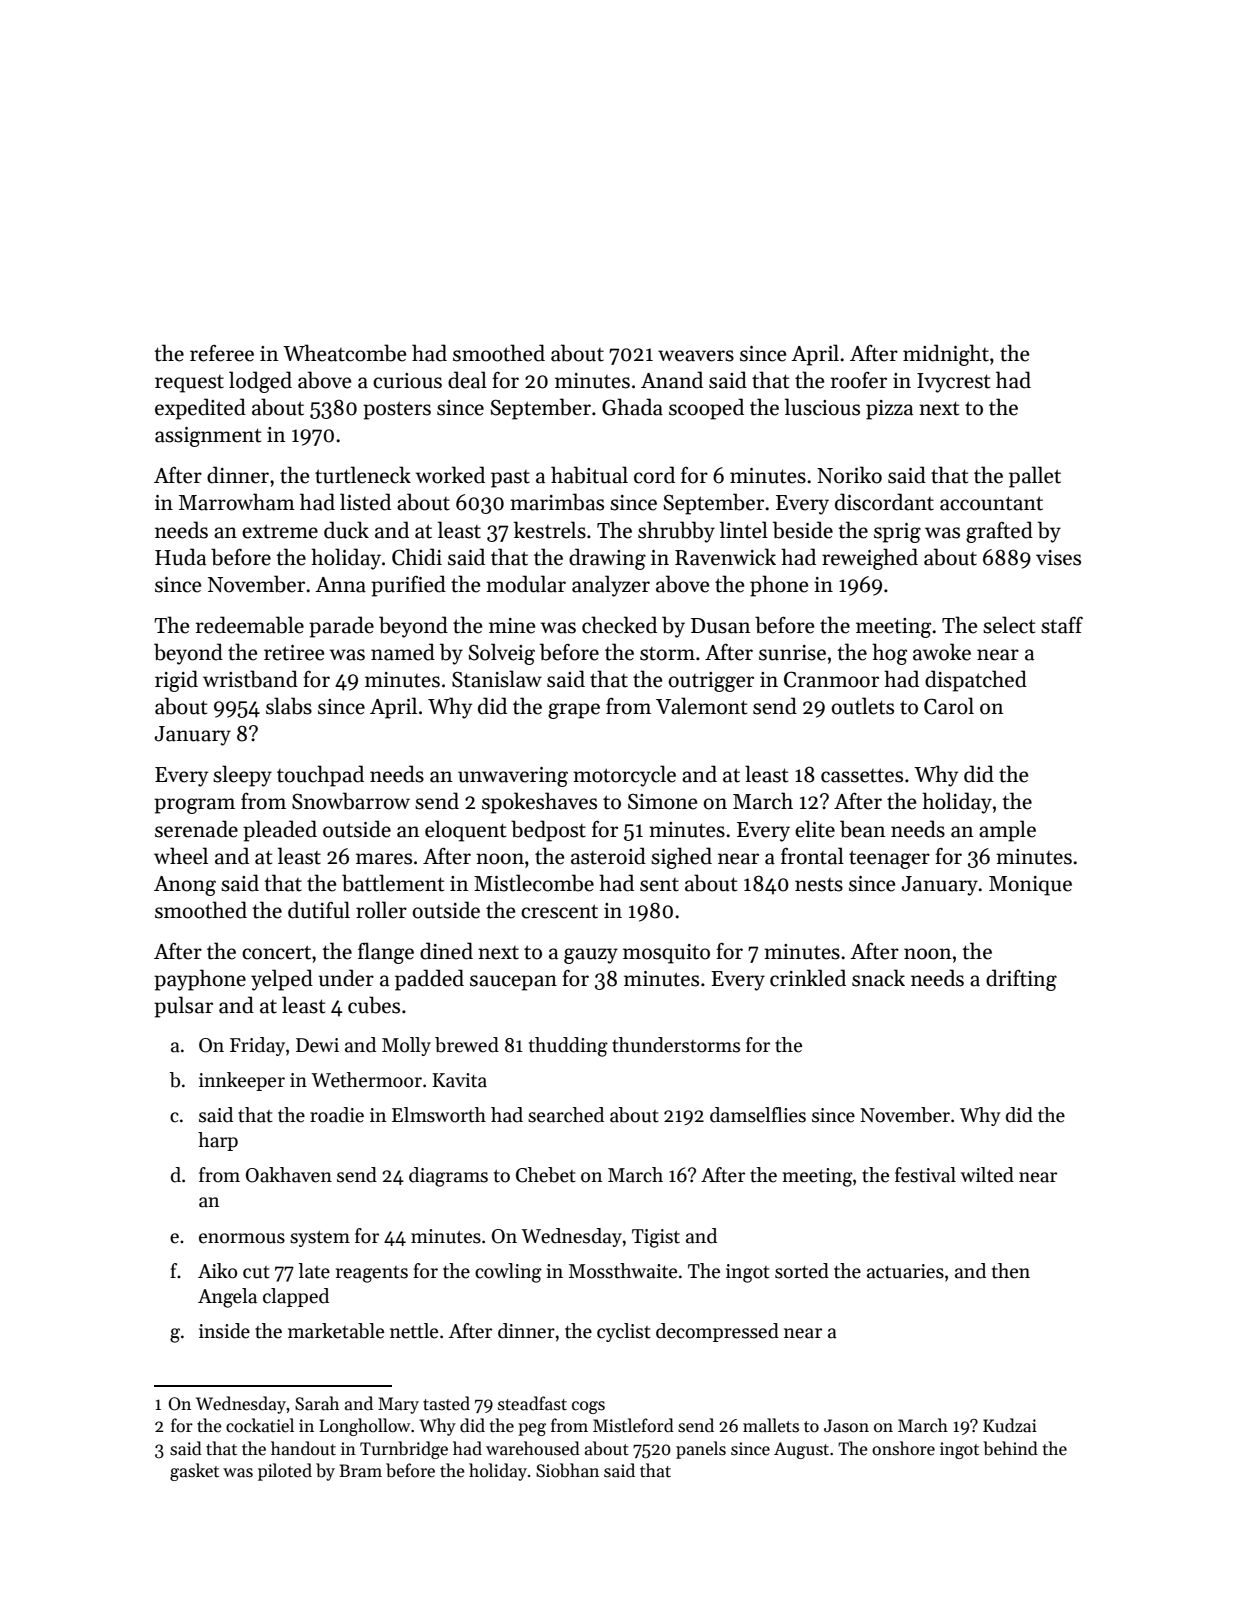  Describe the element at coordinates (222, 353) in the page. I see `referee` at that location.
